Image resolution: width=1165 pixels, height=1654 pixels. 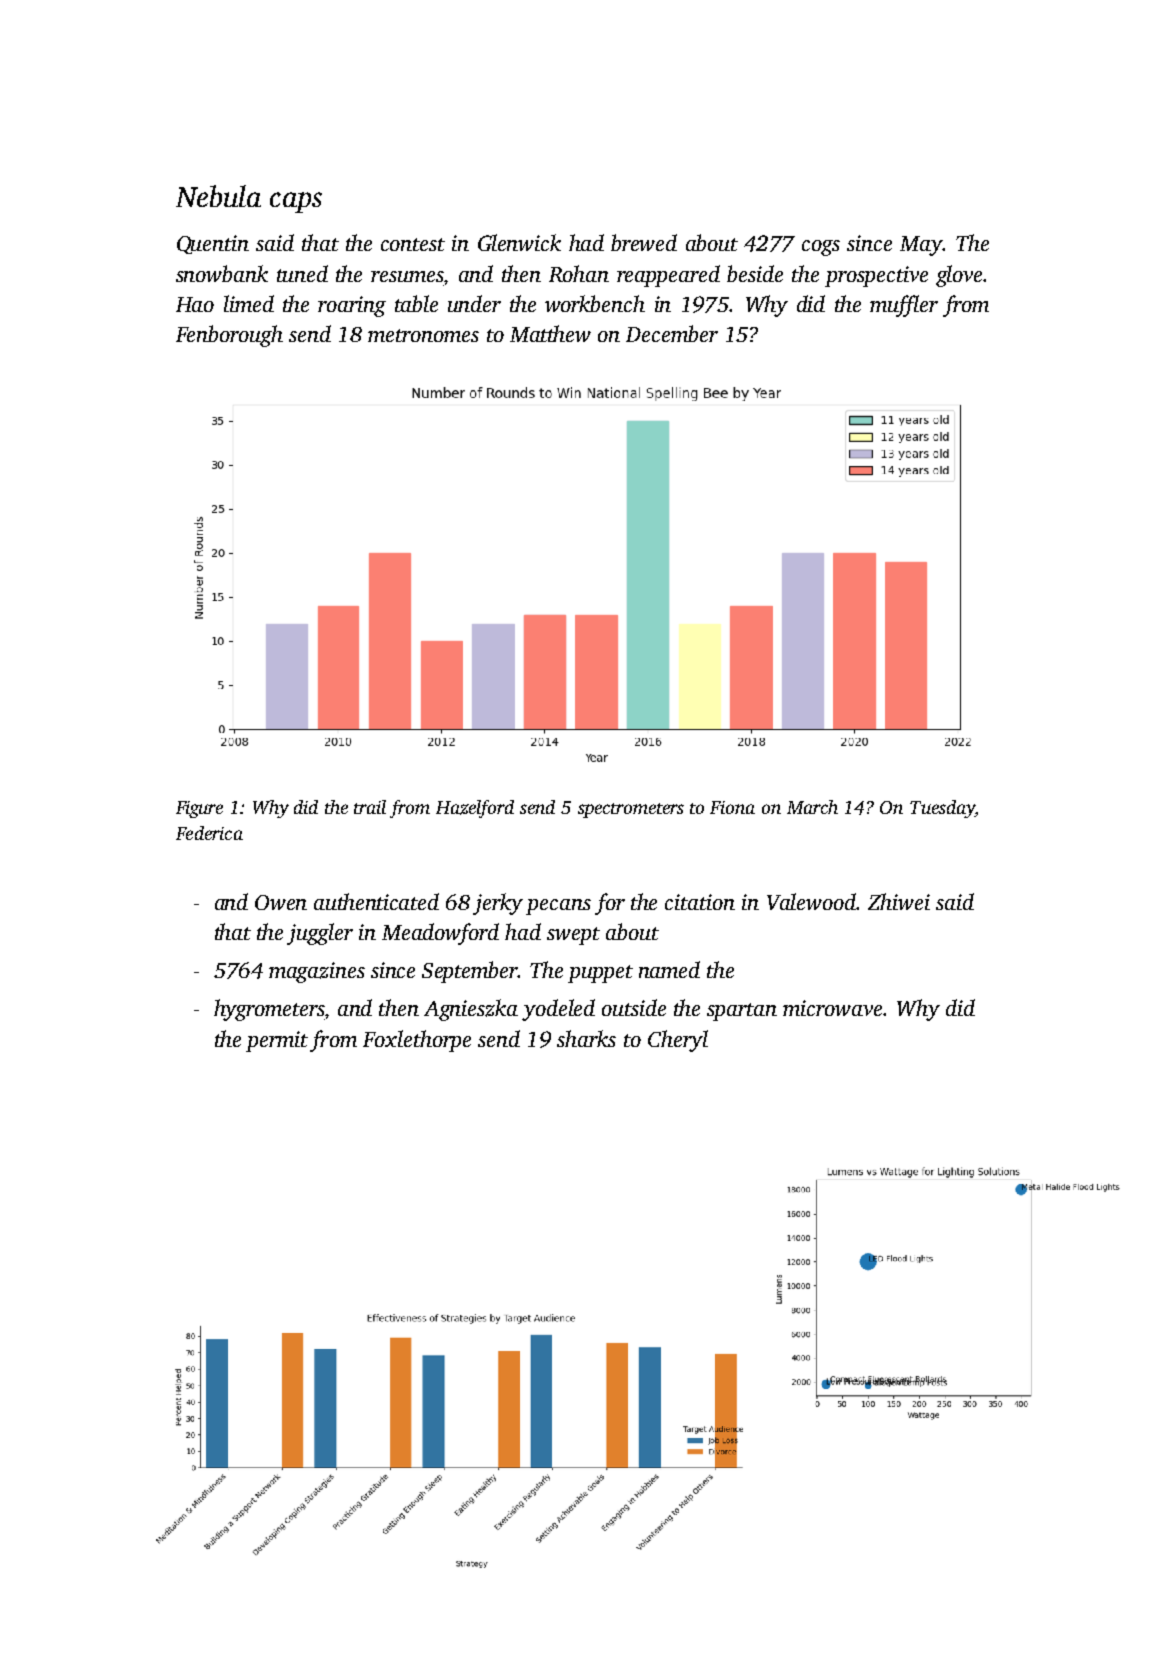 What do you see at coordinates (413, 244) in the page?
I see `contest` at bounding box center [413, 244].
